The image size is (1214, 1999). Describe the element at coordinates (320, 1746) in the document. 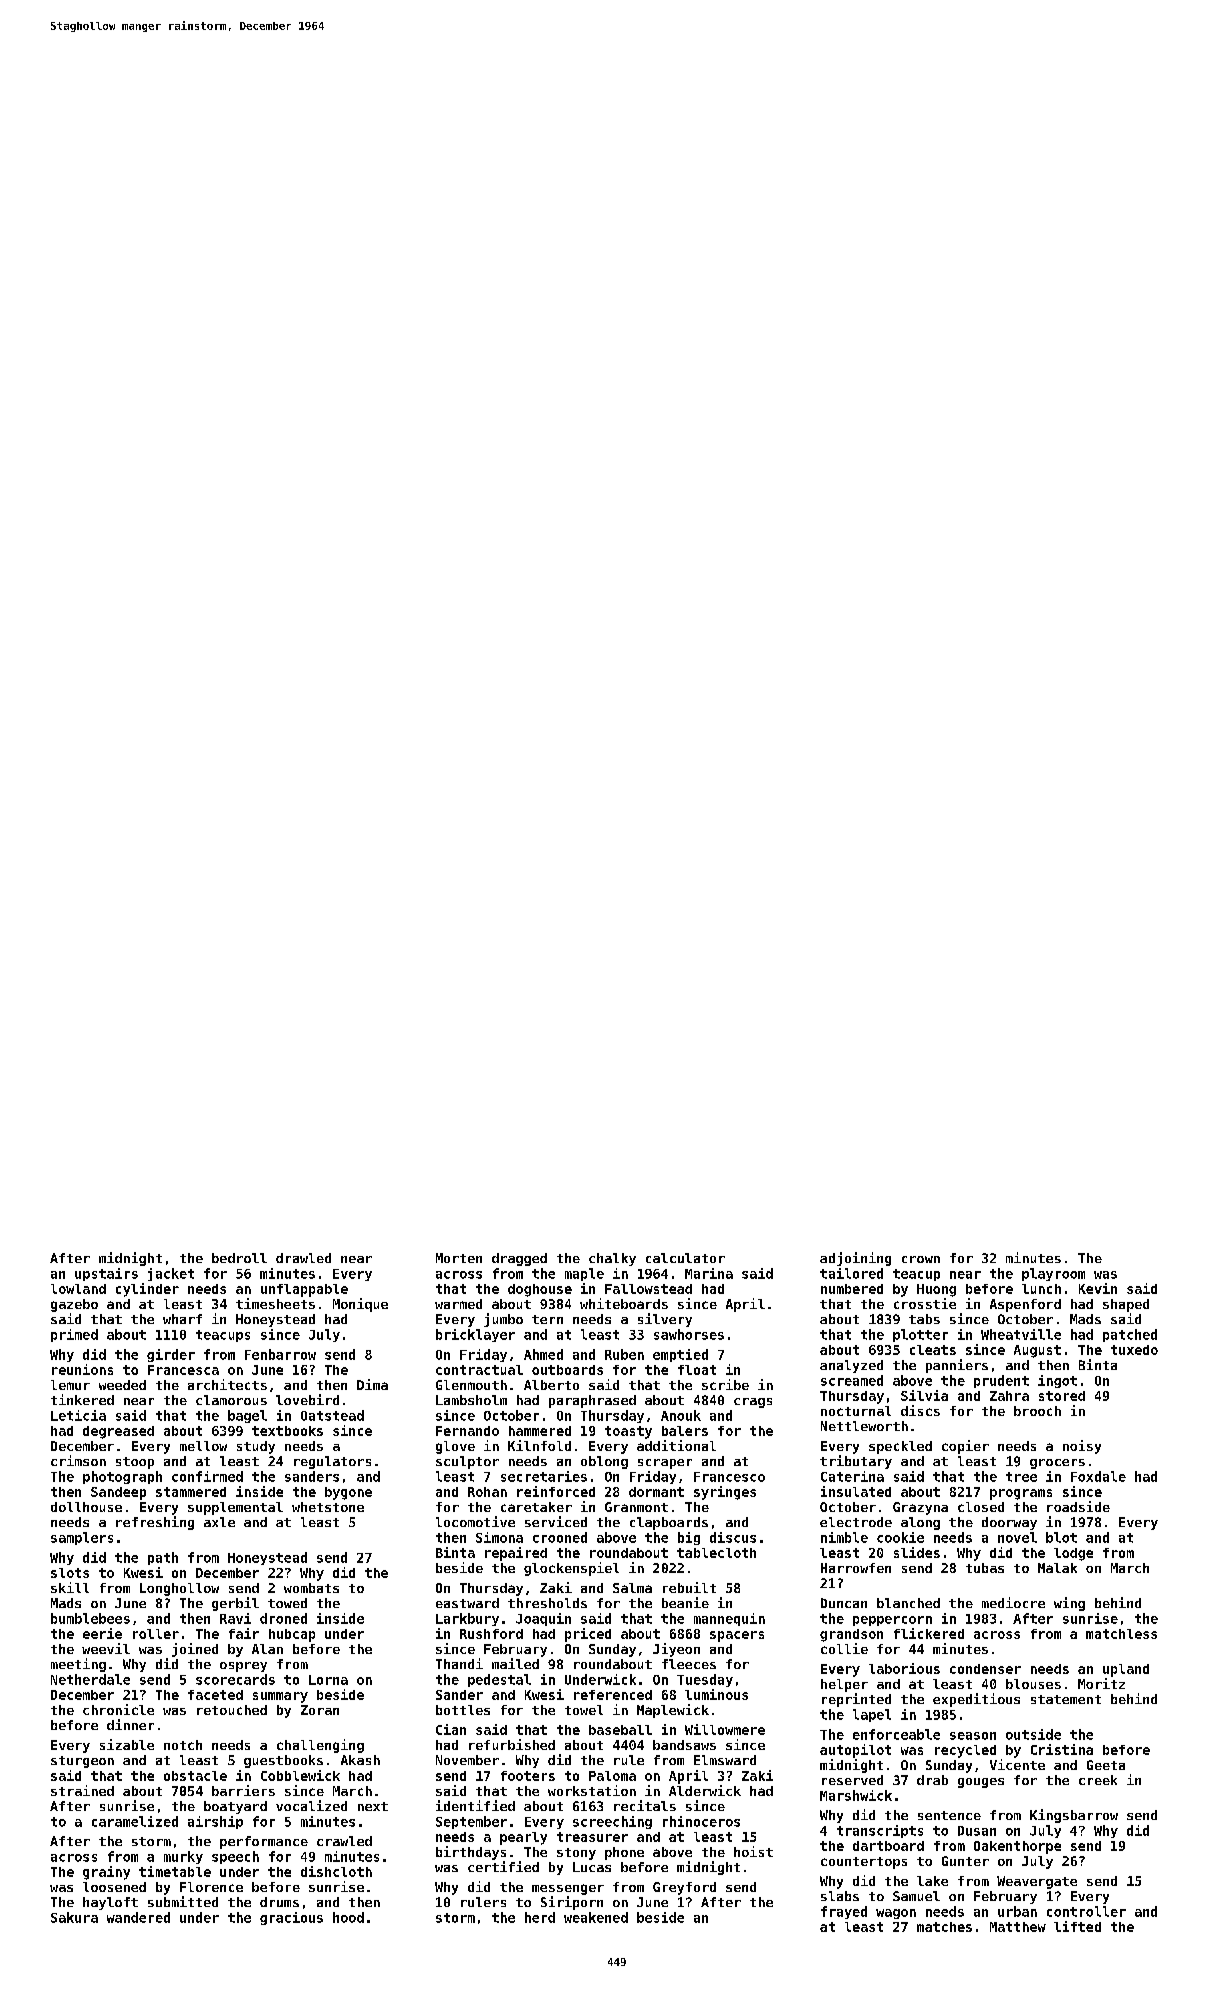

I see `challenging` at that location.
